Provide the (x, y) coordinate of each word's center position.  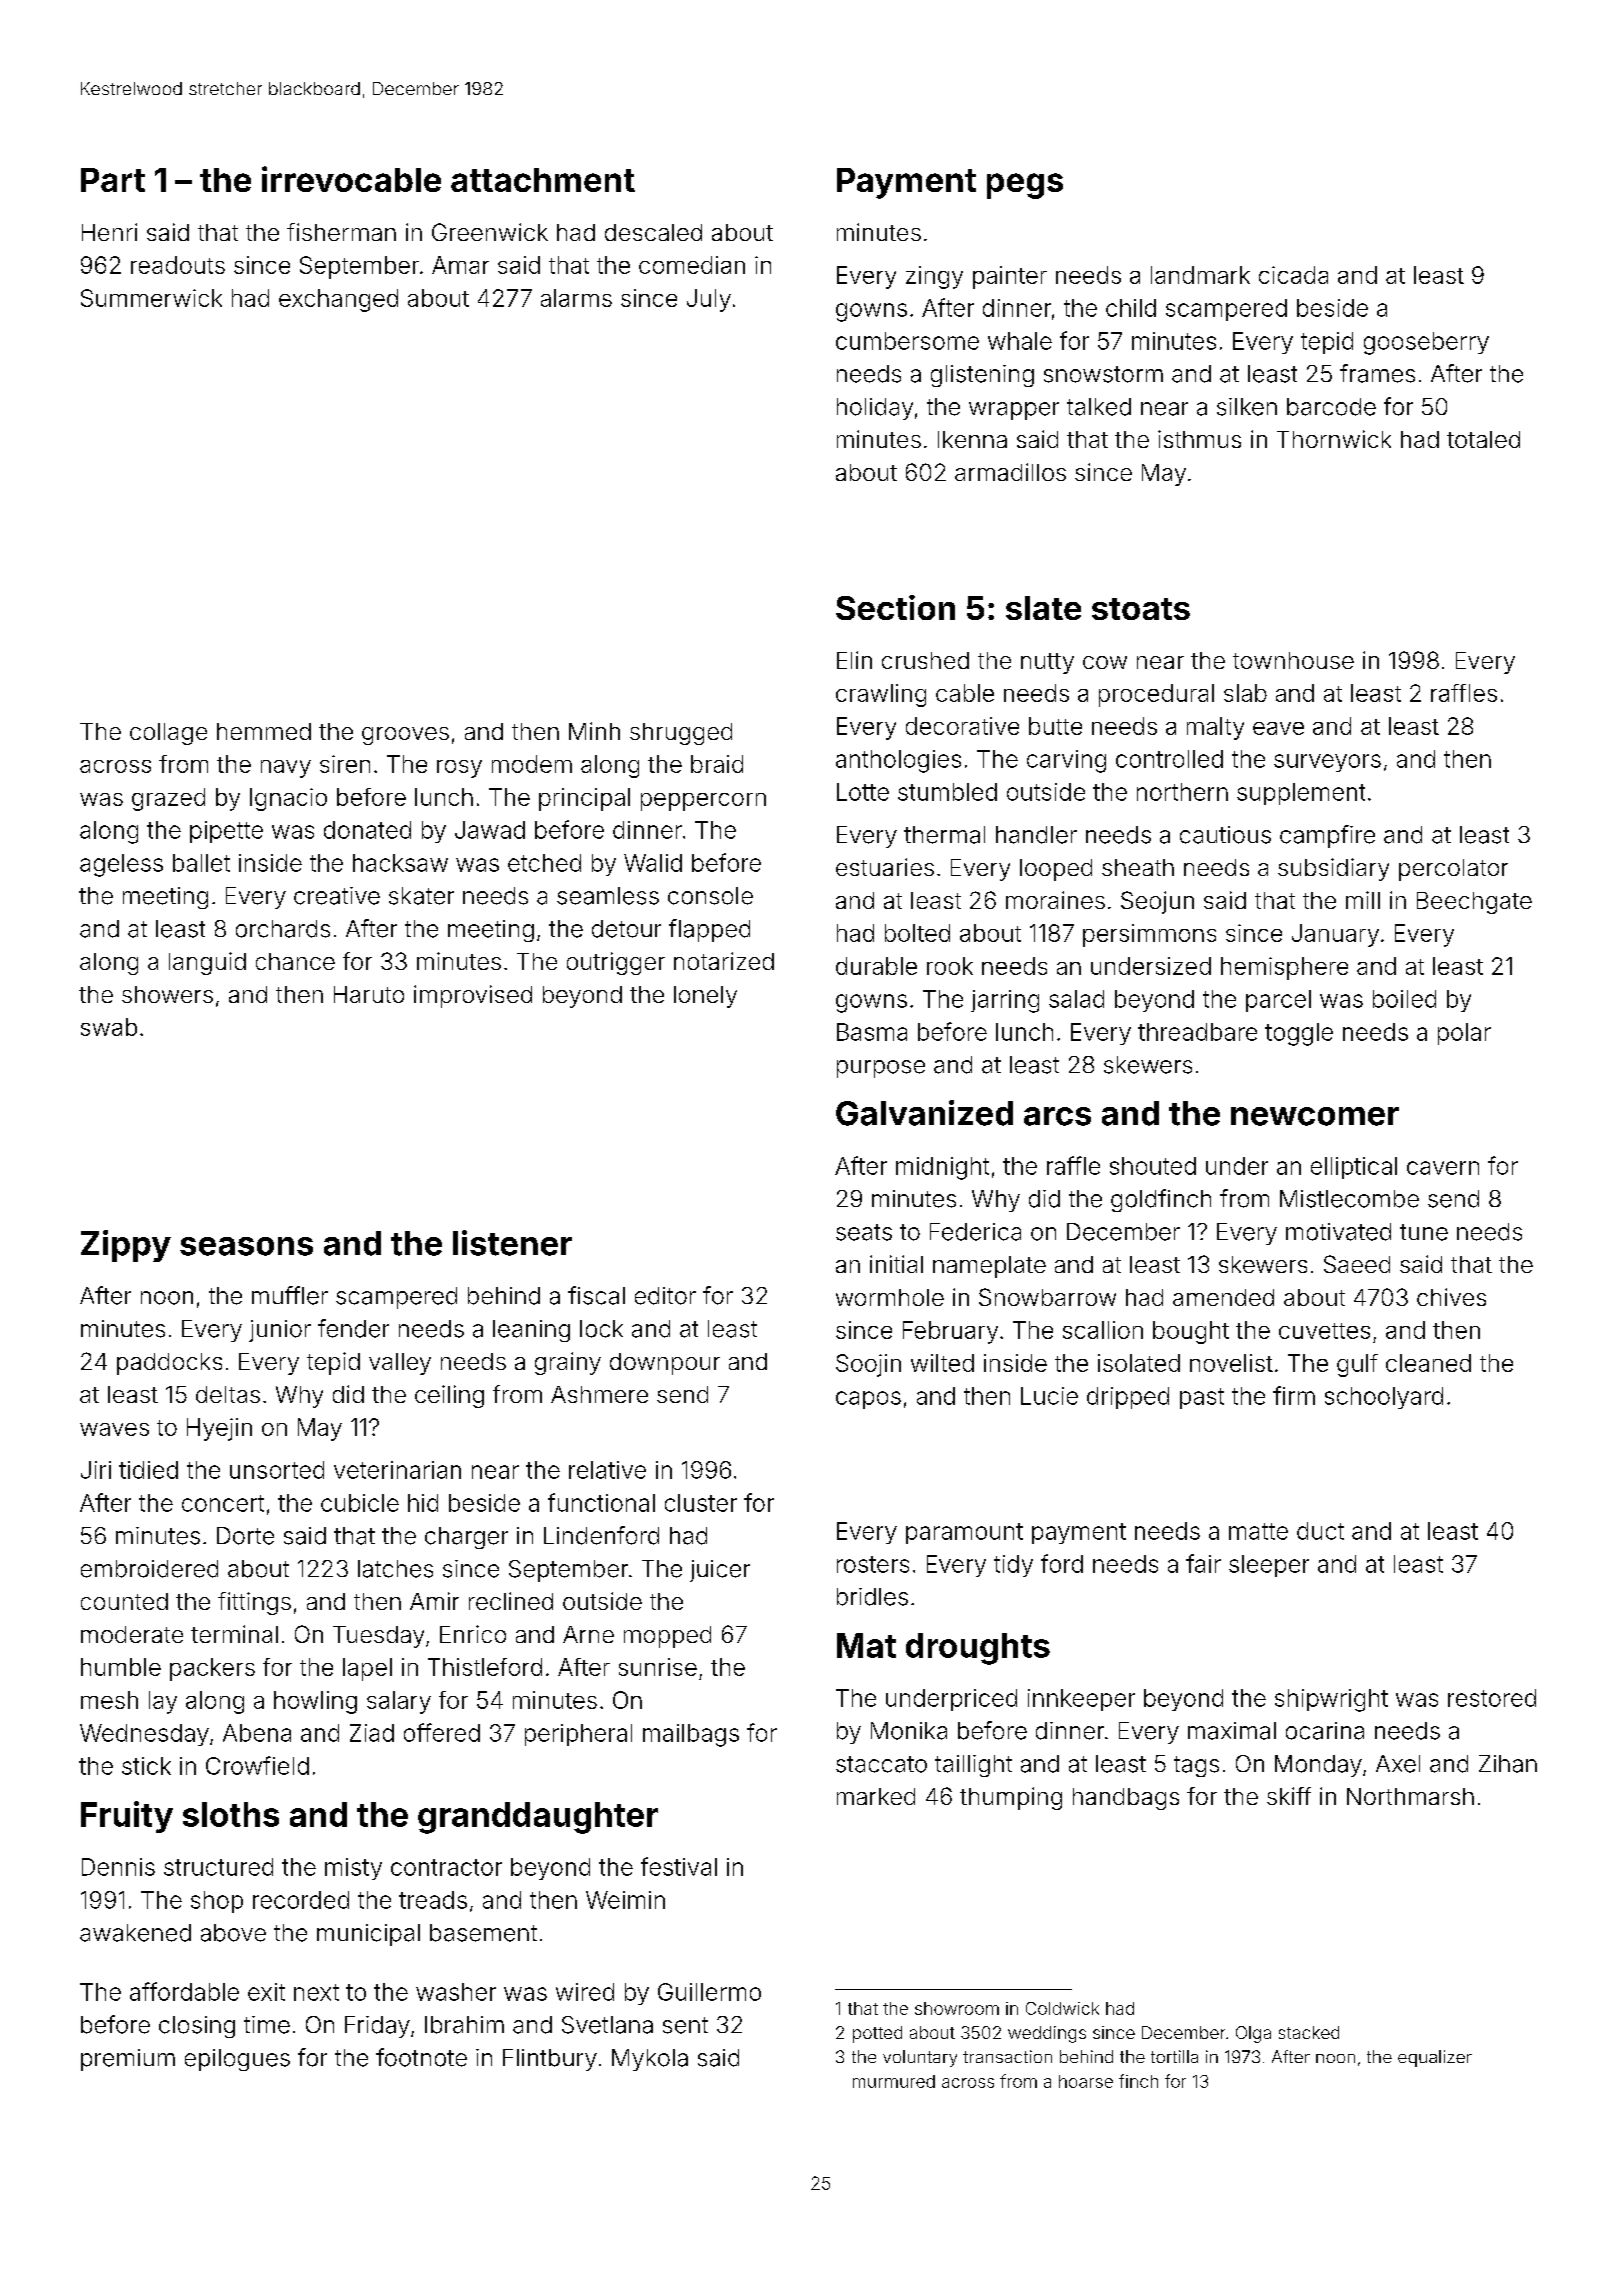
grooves (405, 736)
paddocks (169, 1364)
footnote (421, 2057)
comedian (692, 265)
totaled (1483, 439)
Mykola (650, 2060)
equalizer (1435, 2058)
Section (895, 607)
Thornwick (1334, 439)
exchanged (338, 300)
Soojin (868, 1365)
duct (1320, 1531)
